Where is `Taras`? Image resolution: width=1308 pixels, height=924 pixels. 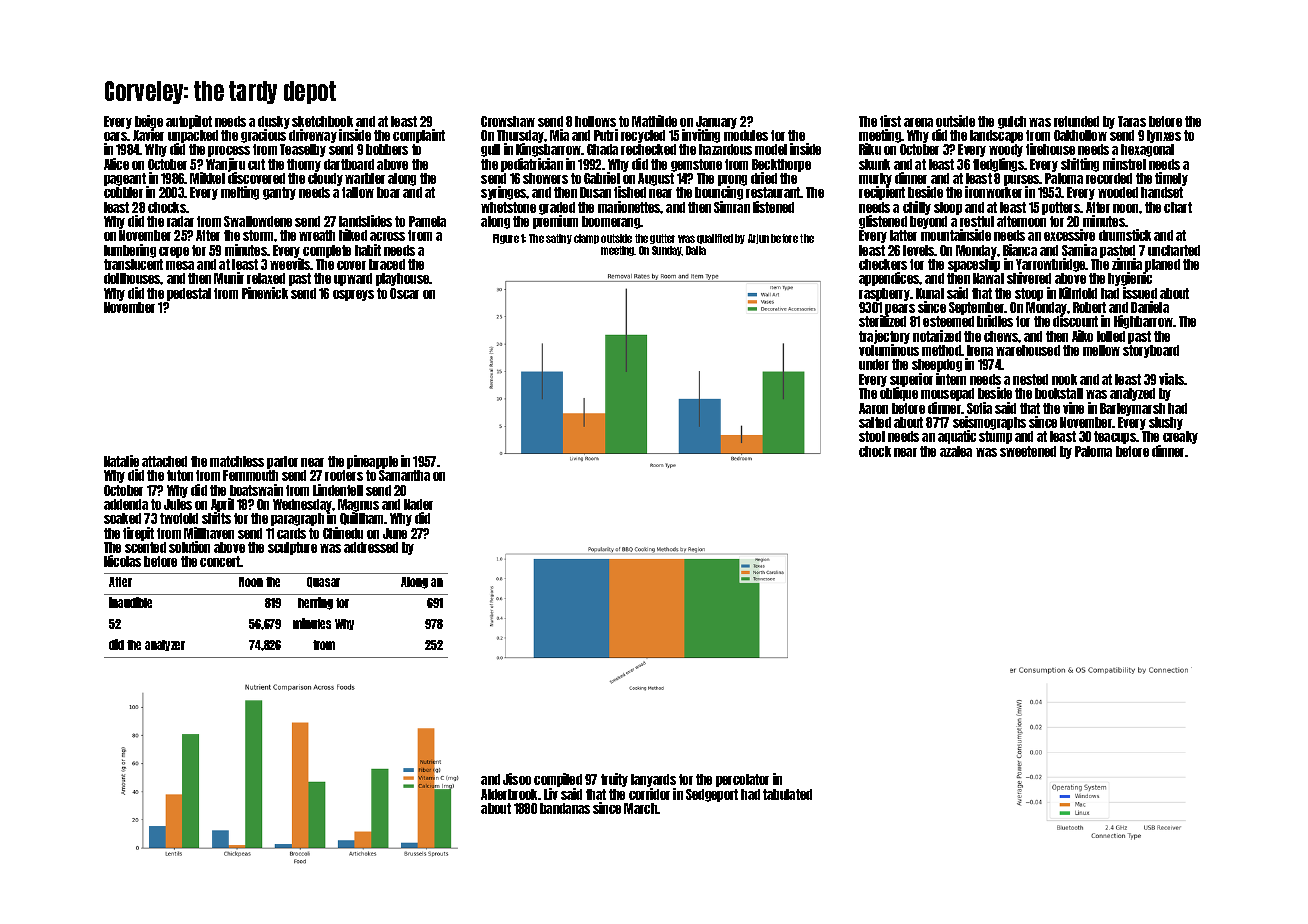
Taras is located at coordinates (1132, 121).
